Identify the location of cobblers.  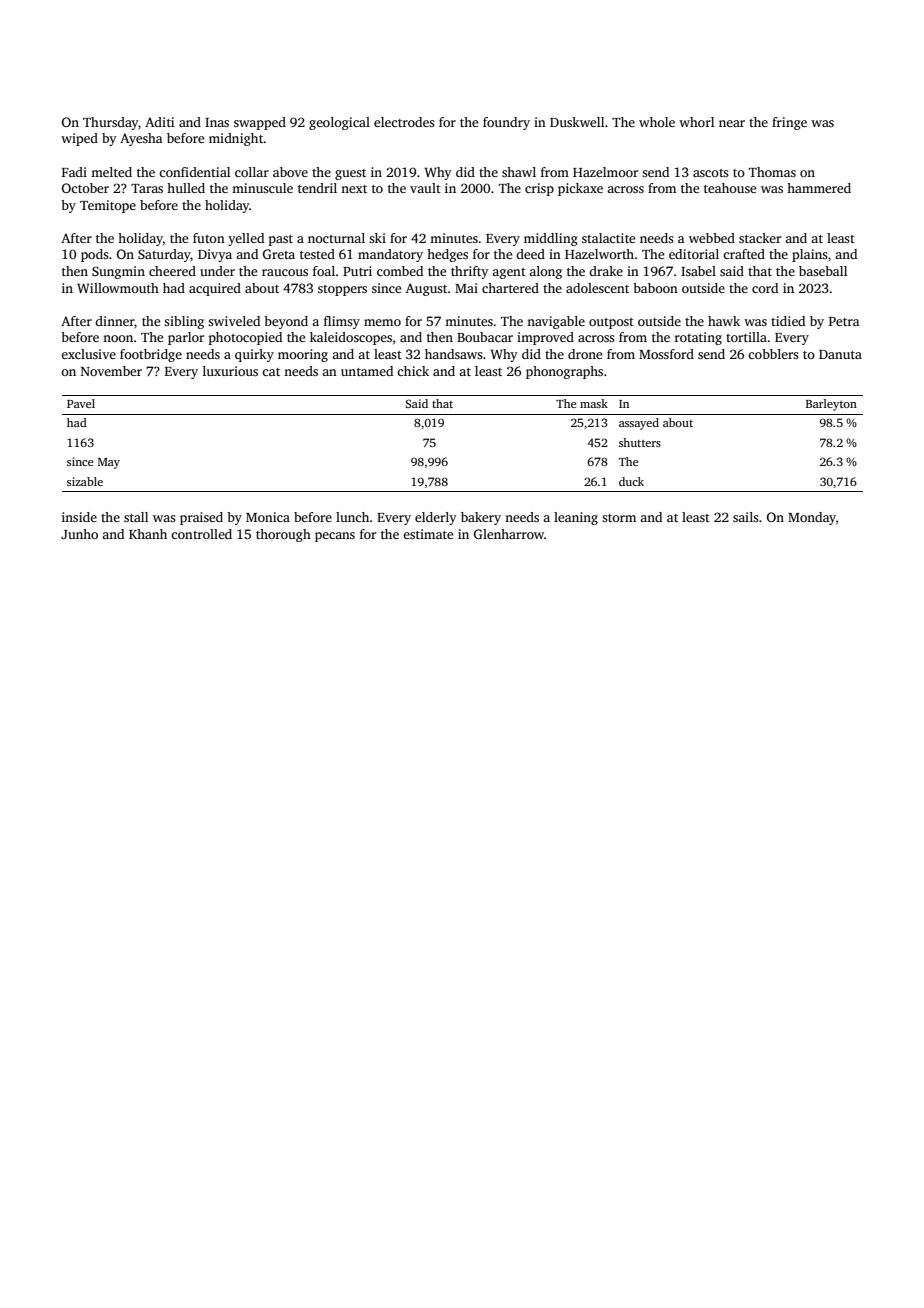
(773, 354).
